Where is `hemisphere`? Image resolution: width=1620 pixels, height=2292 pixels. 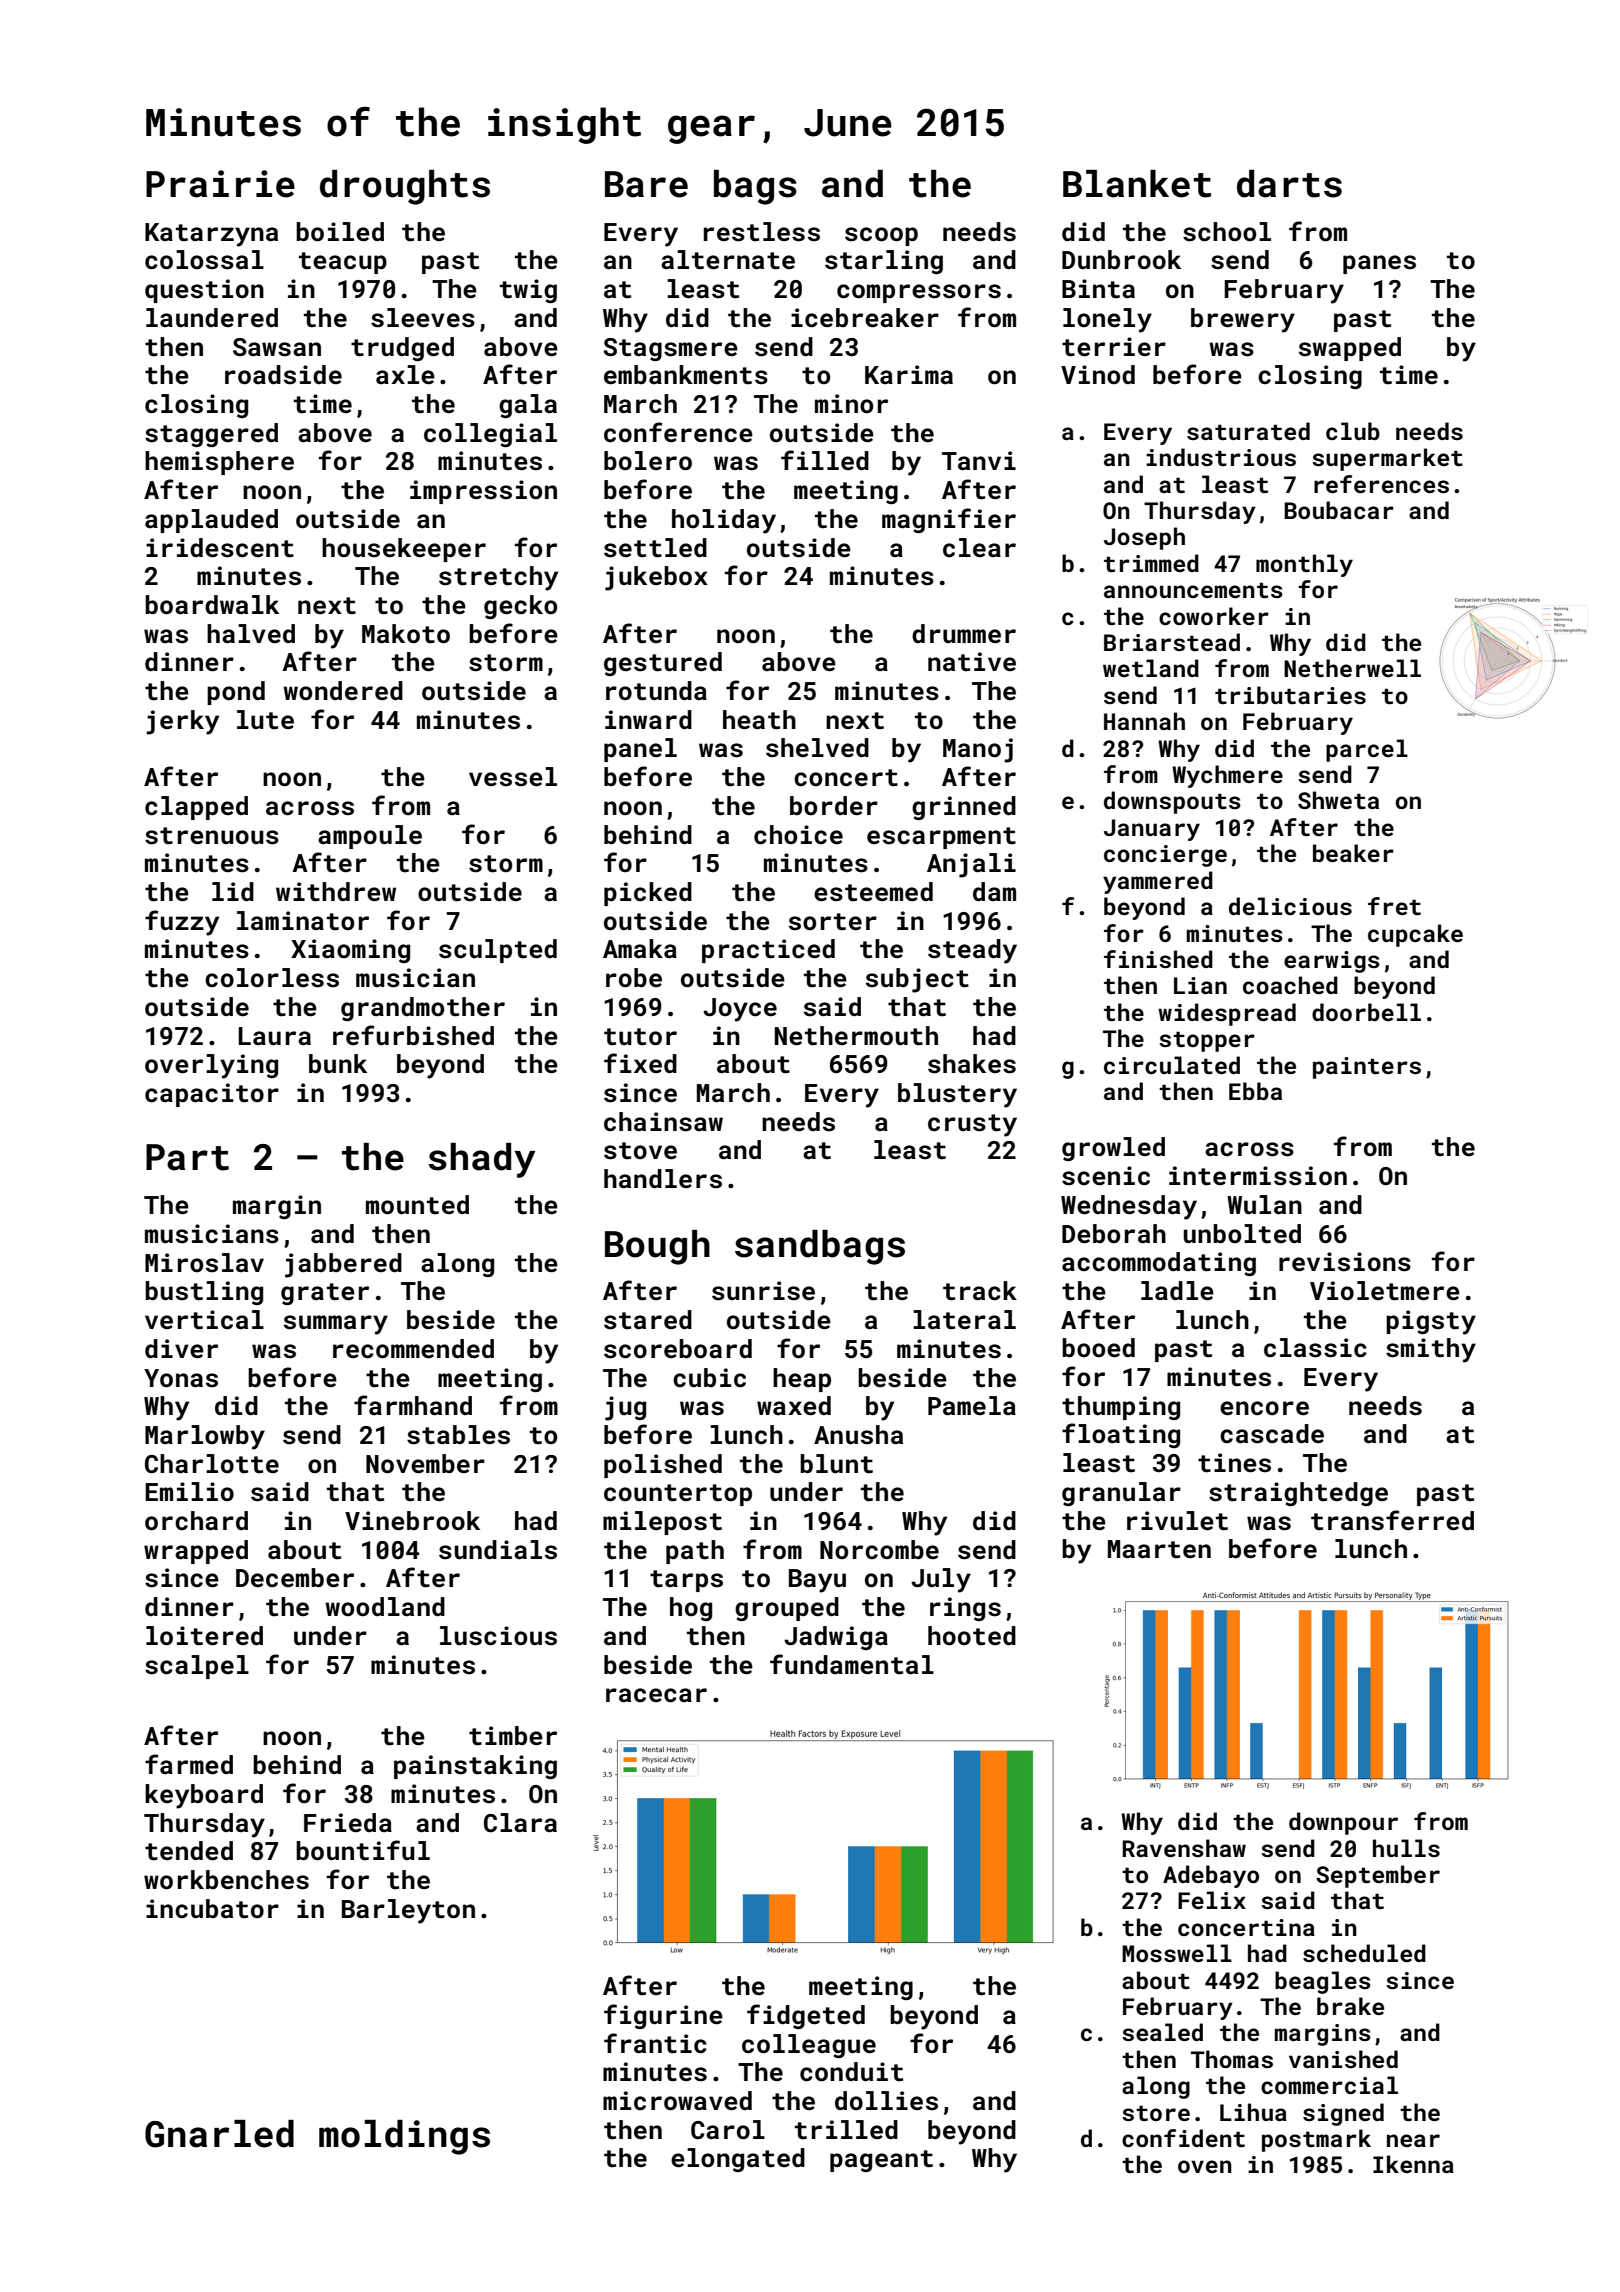 hemisphere is located at coordinates (219, 463).
